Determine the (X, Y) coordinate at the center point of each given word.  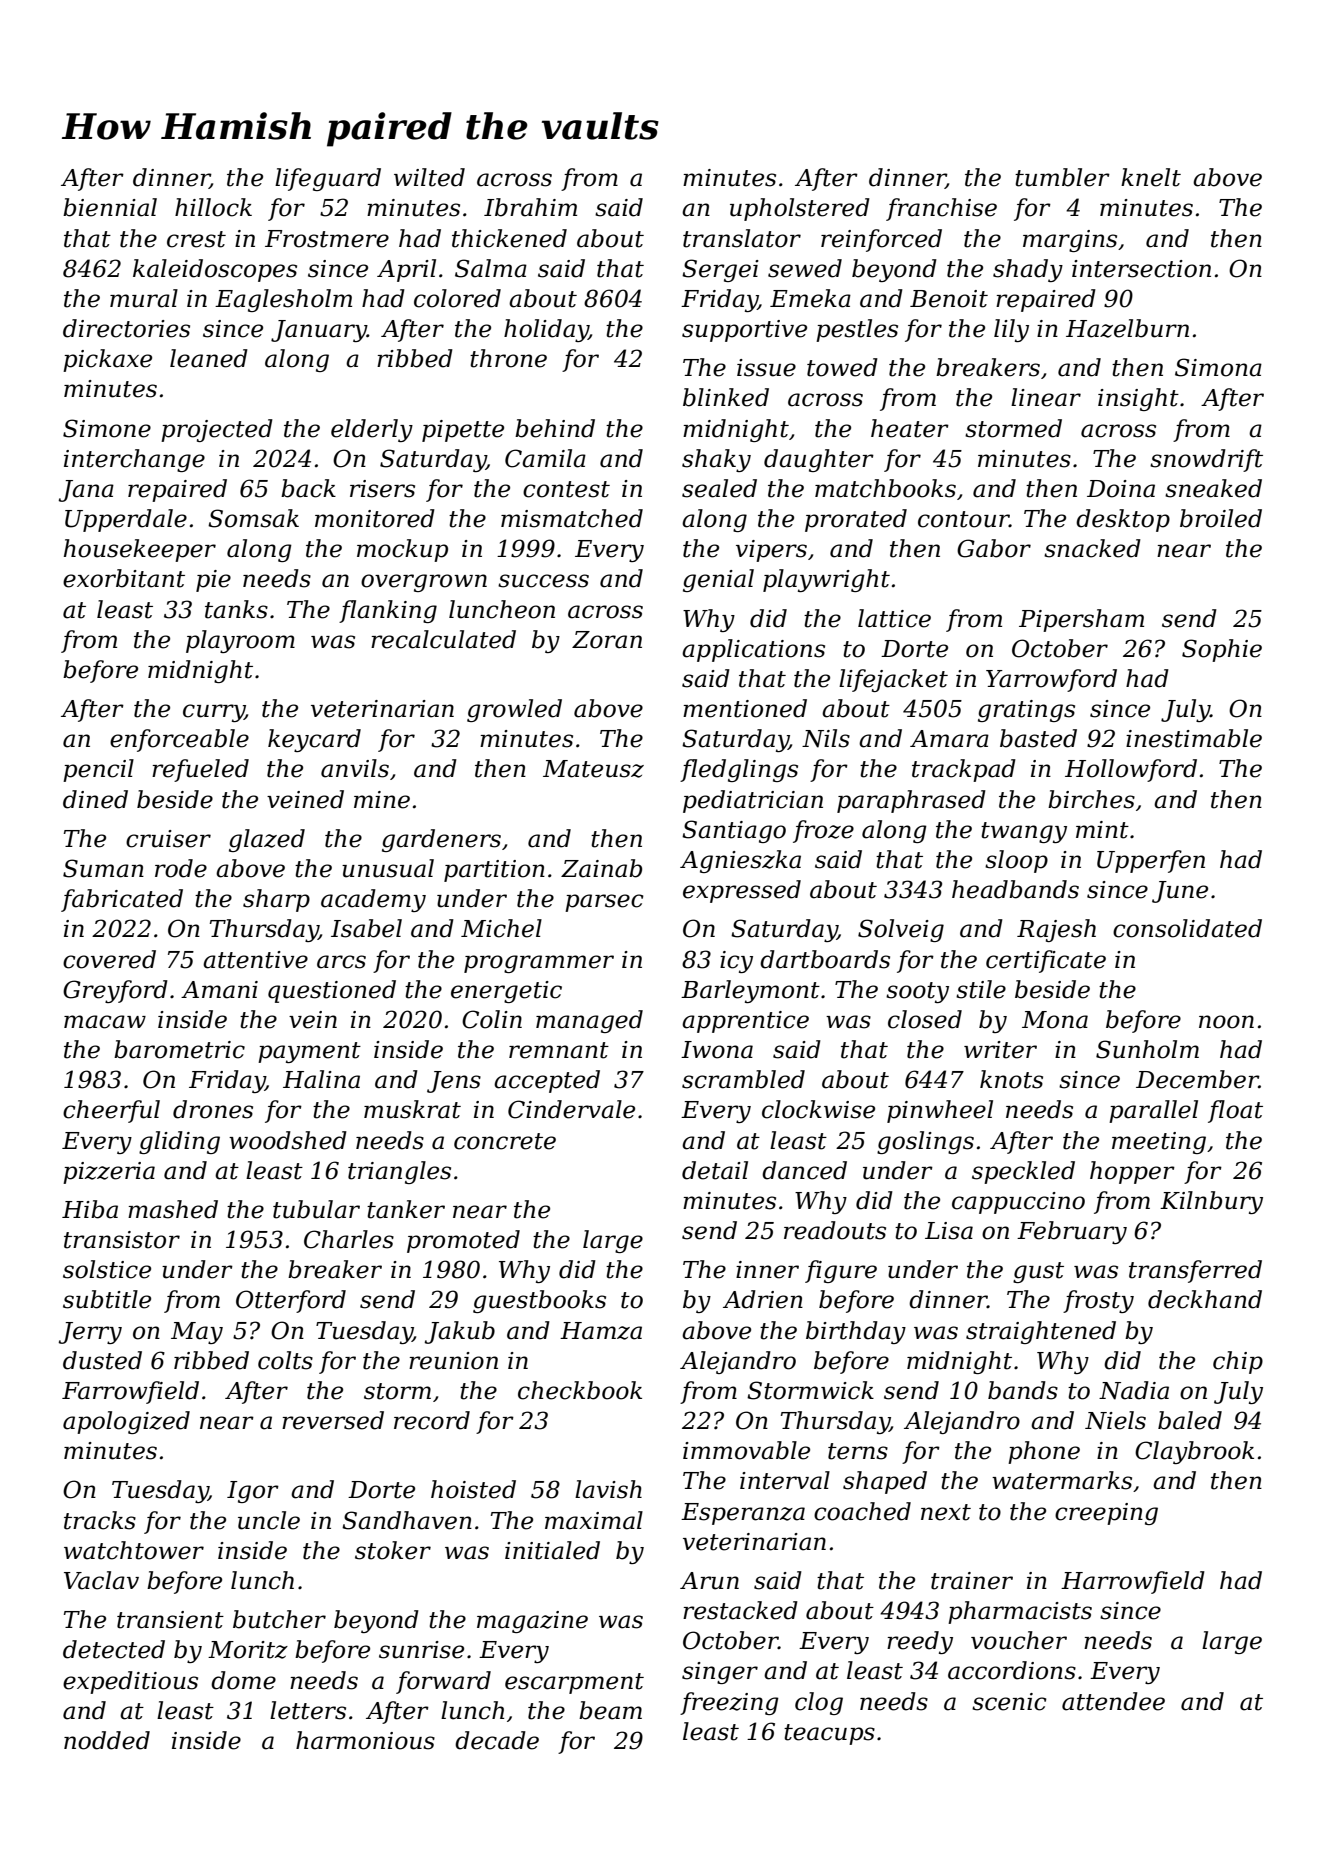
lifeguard (328, 179)
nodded (107, 1740)
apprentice (745, 1022)
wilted (429, 177)
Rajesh (1056, 930)
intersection (1141, 269)
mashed (173, 1209)
